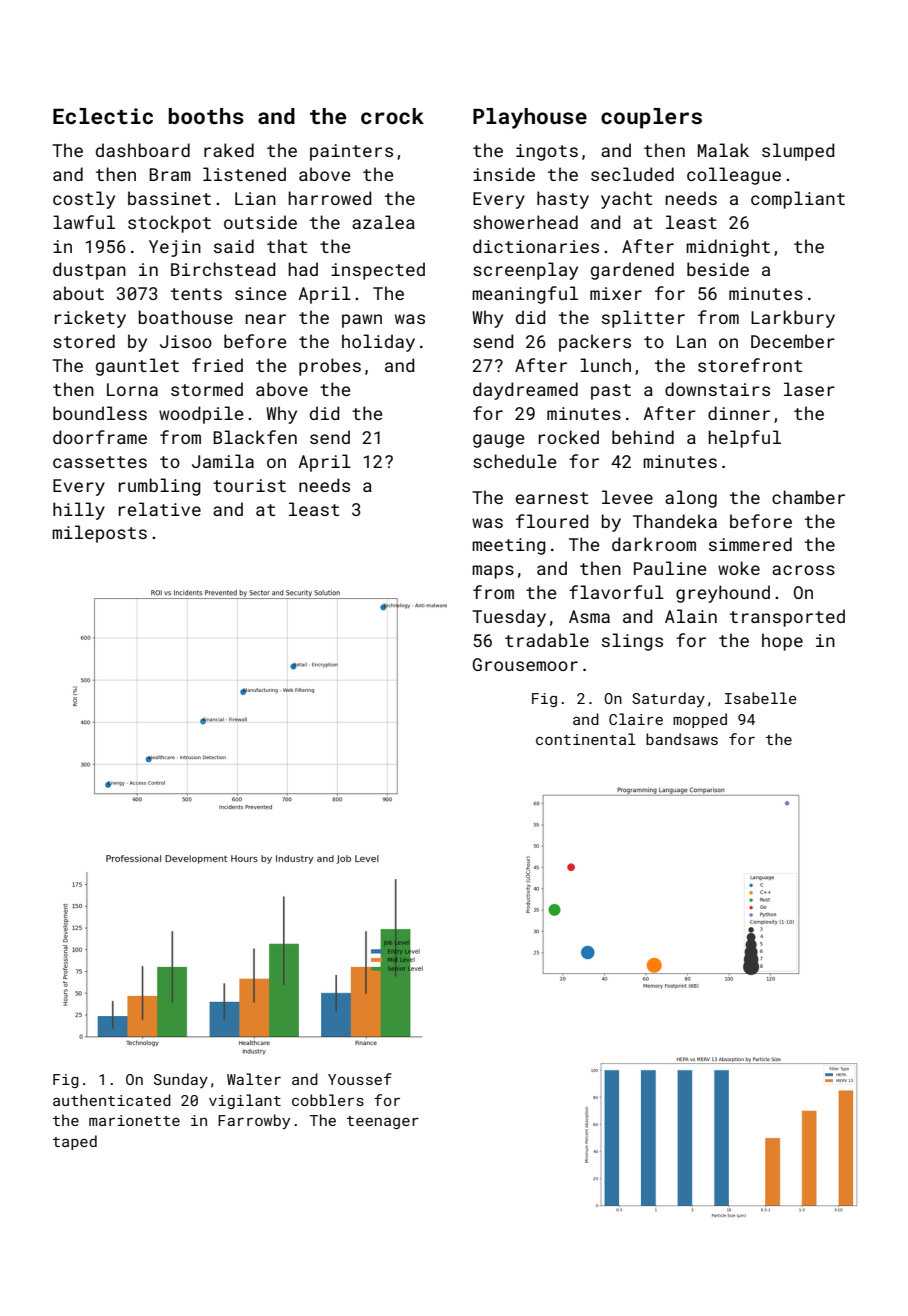  I want to click on meeting, so click(509, 546).
